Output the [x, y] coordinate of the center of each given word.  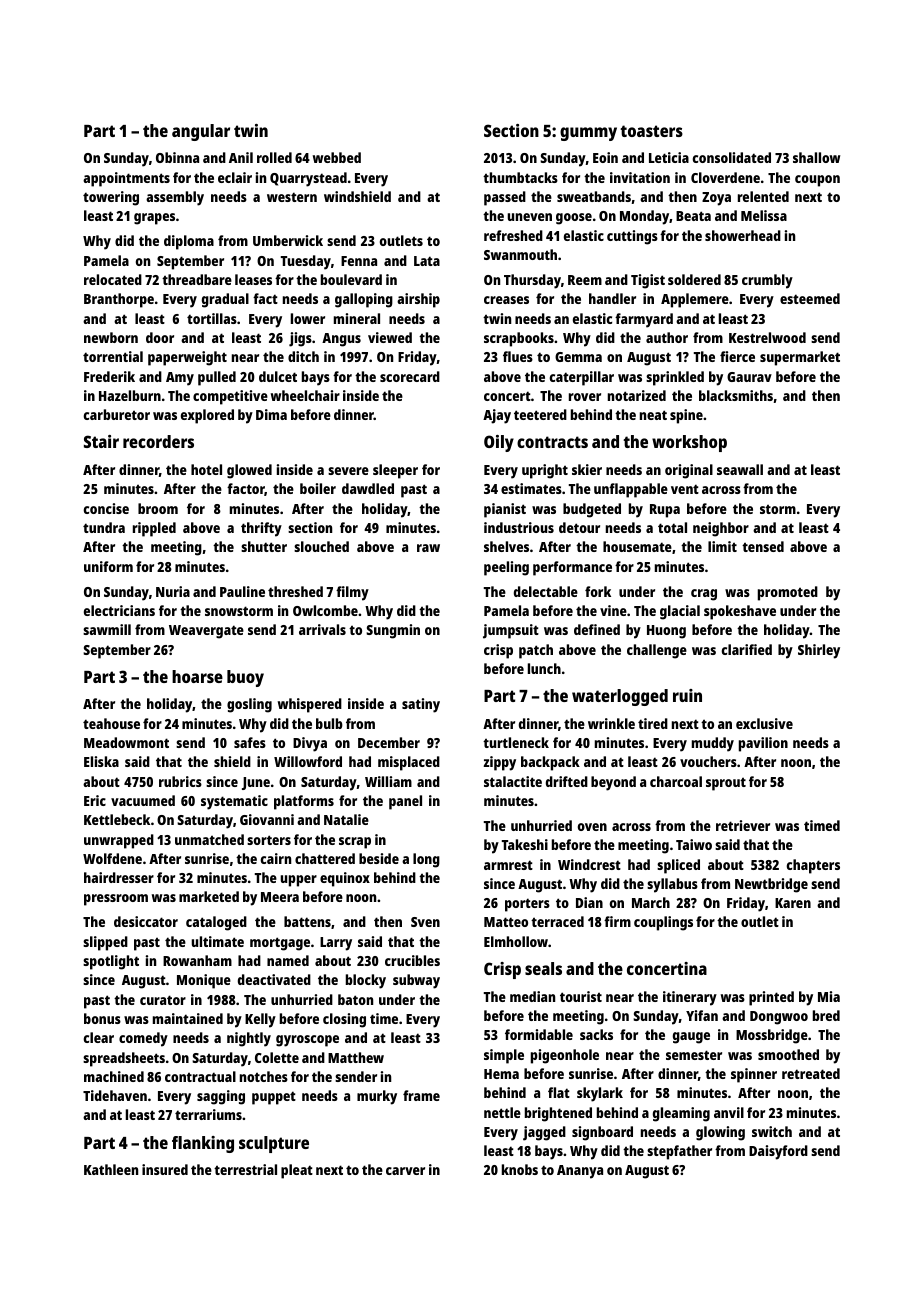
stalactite [513, 781]
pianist [505, 510]
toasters [652, 131]
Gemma [578, 357]
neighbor [721, 529]
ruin [687, 695]
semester [694, 1055]
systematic [234, 802]
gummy [588, 134]
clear [99, 1037]
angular [201, 132]
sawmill [107, 629]
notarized [637, 395]
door [160, 337]
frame [421, 1095]
